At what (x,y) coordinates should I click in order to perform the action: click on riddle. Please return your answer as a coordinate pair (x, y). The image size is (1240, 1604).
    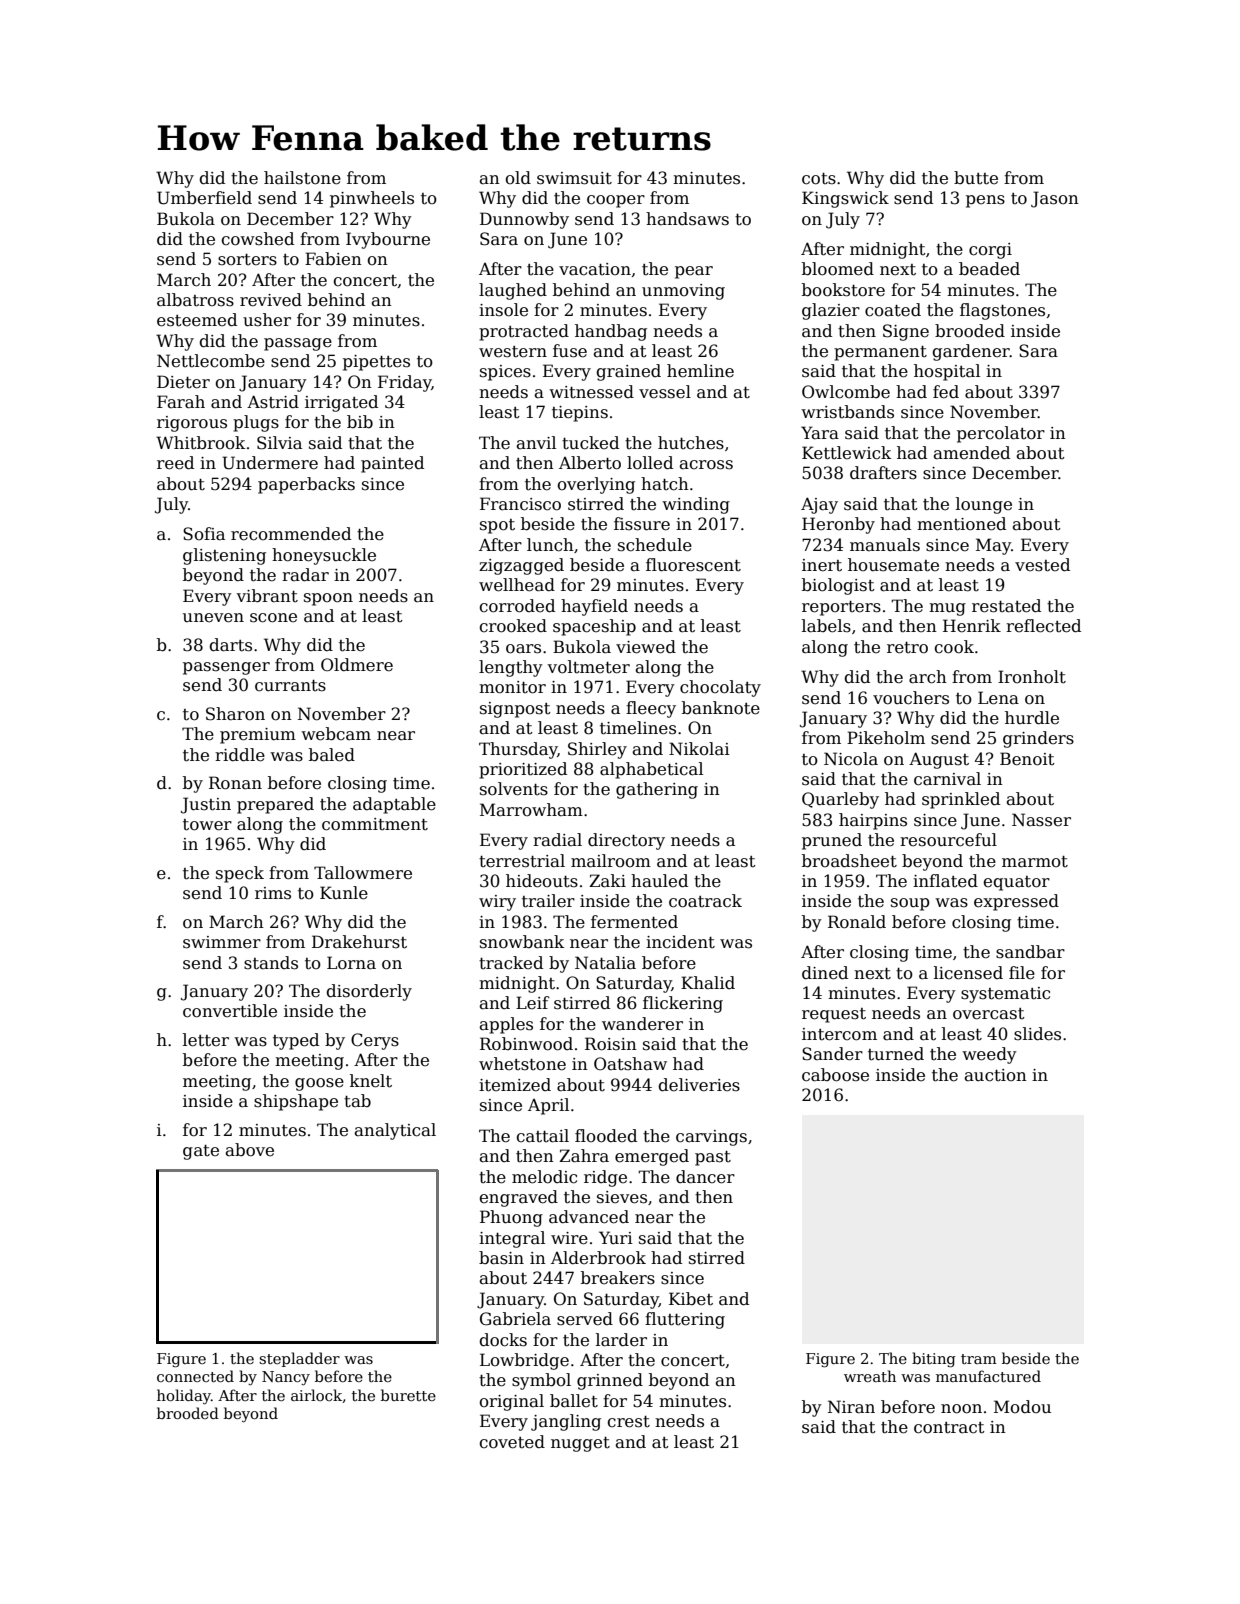
    Looking at the image, I should click on (240, 755).
